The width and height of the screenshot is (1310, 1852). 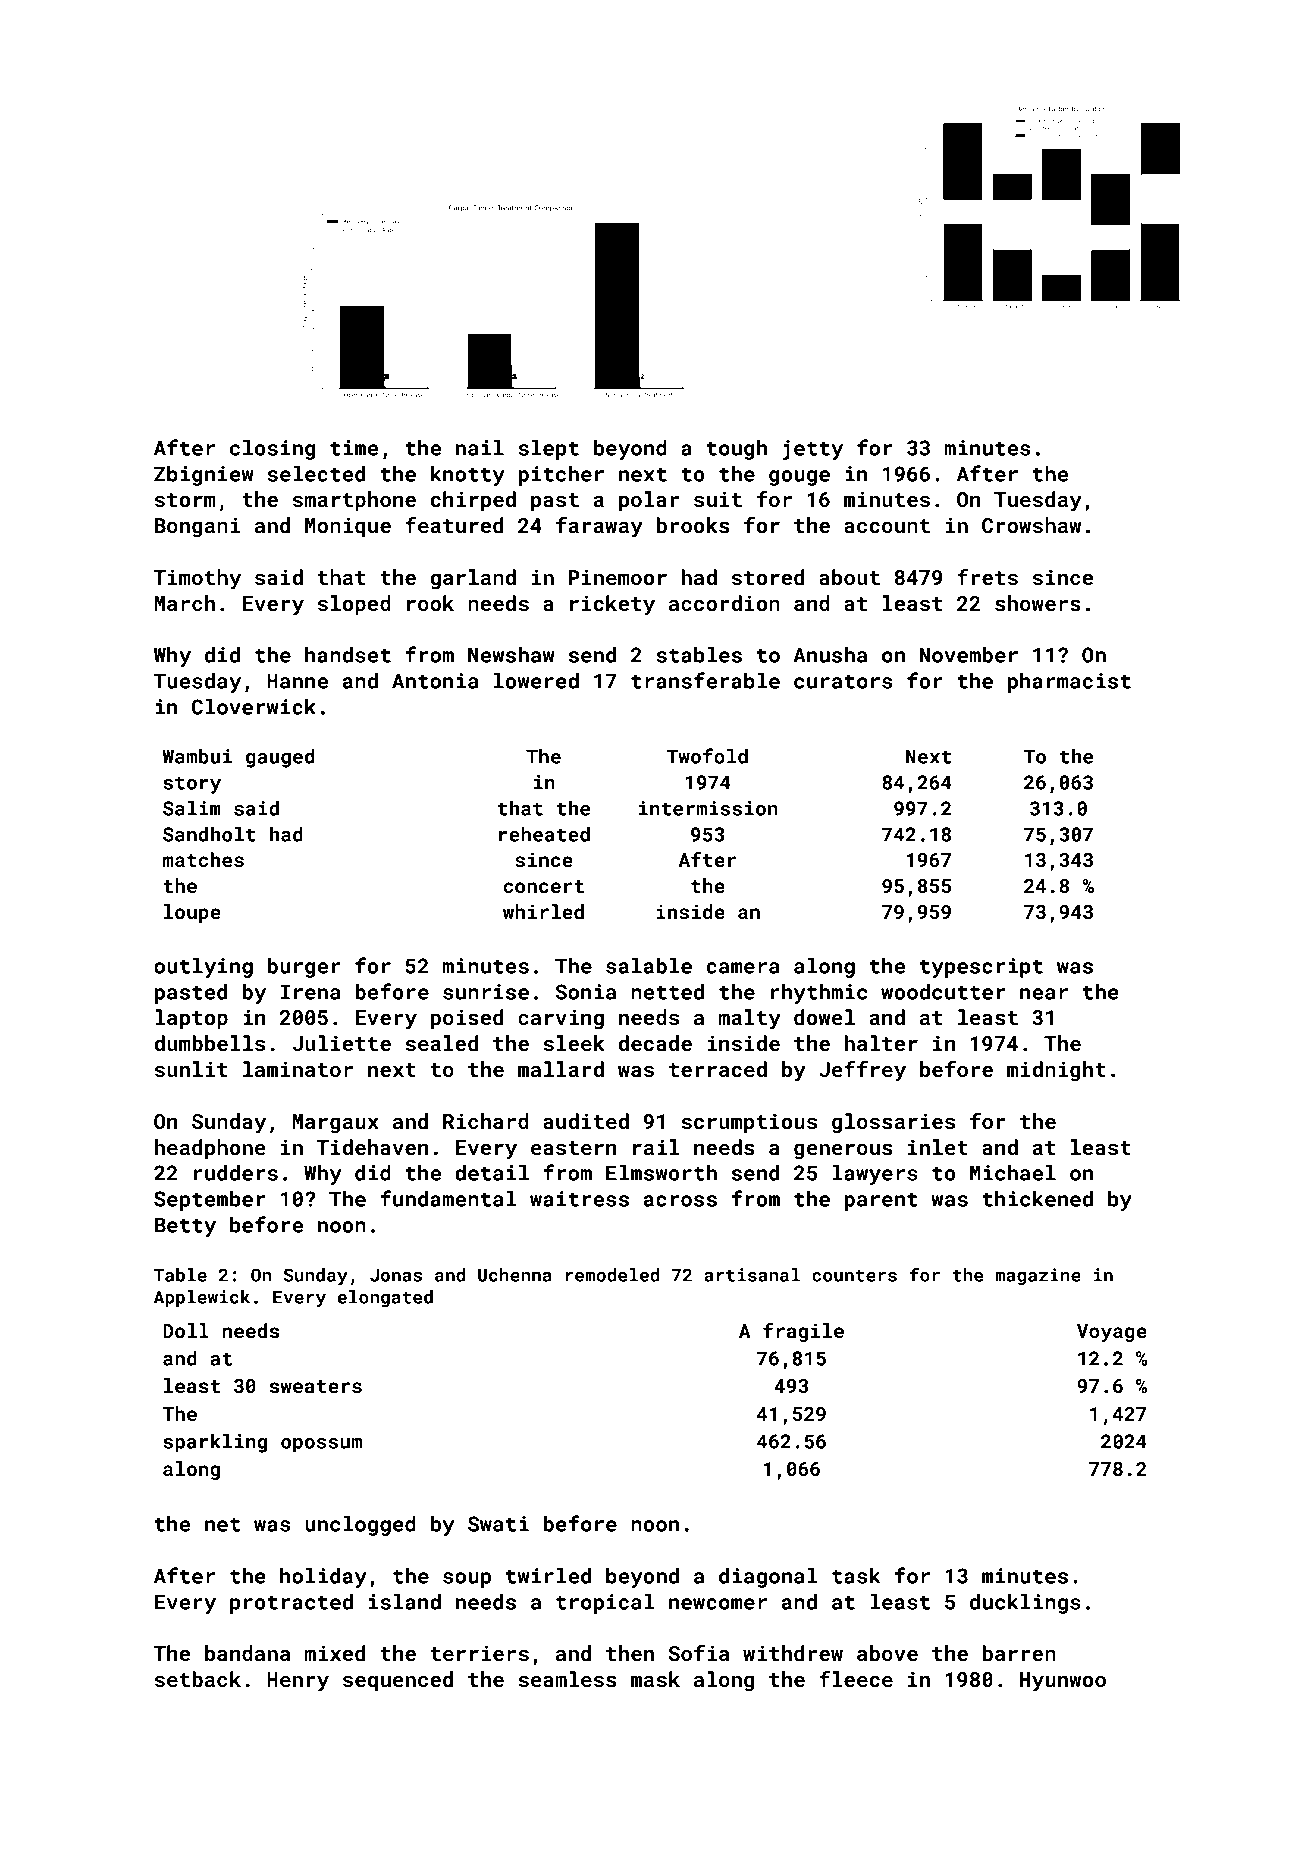 What do you see at coordinates (1025, 1604) in the screenshot?
I see `ducklings` at bounding box center [1025, 1604].
